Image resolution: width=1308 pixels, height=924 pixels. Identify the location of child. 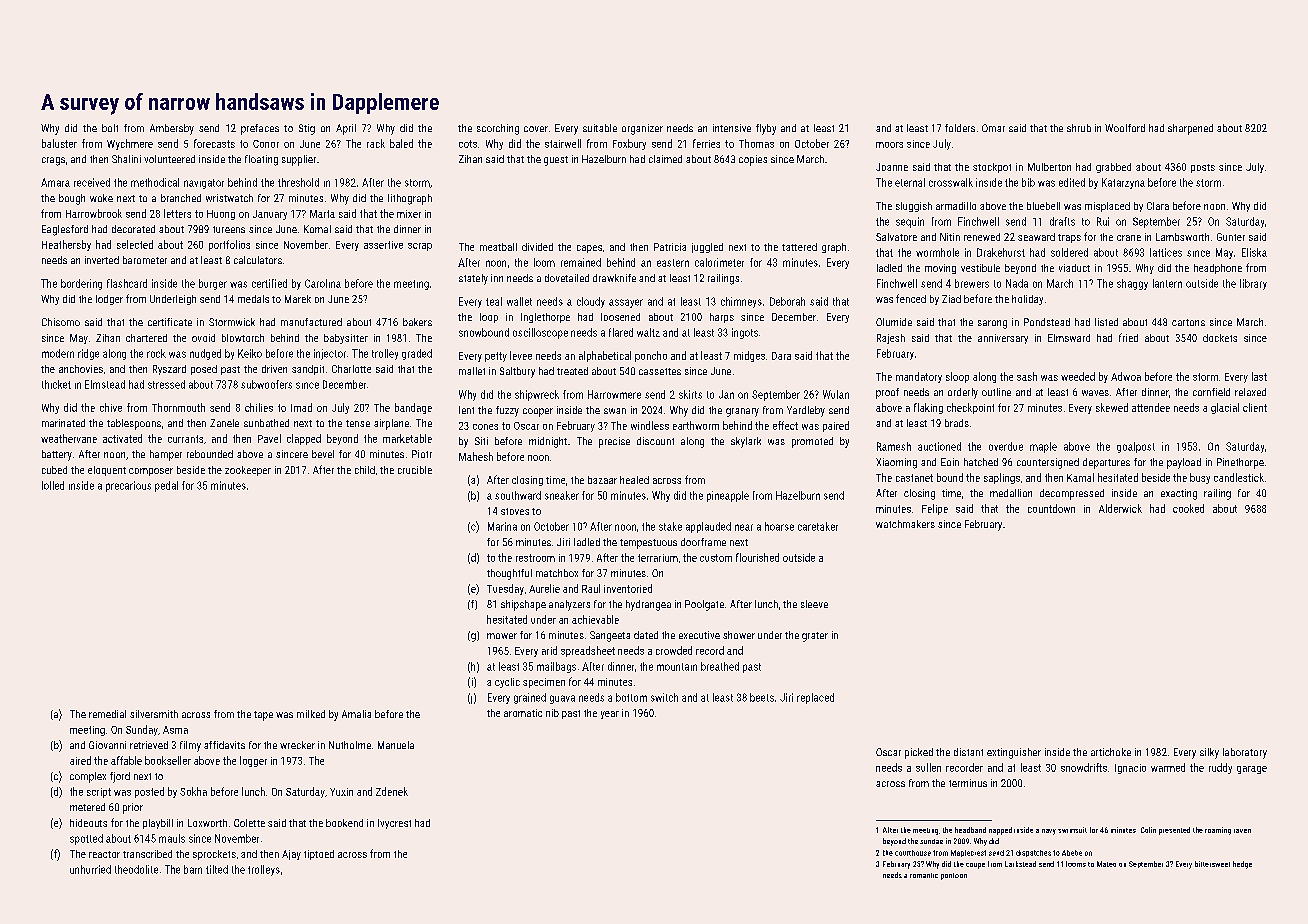
(365, 470).
